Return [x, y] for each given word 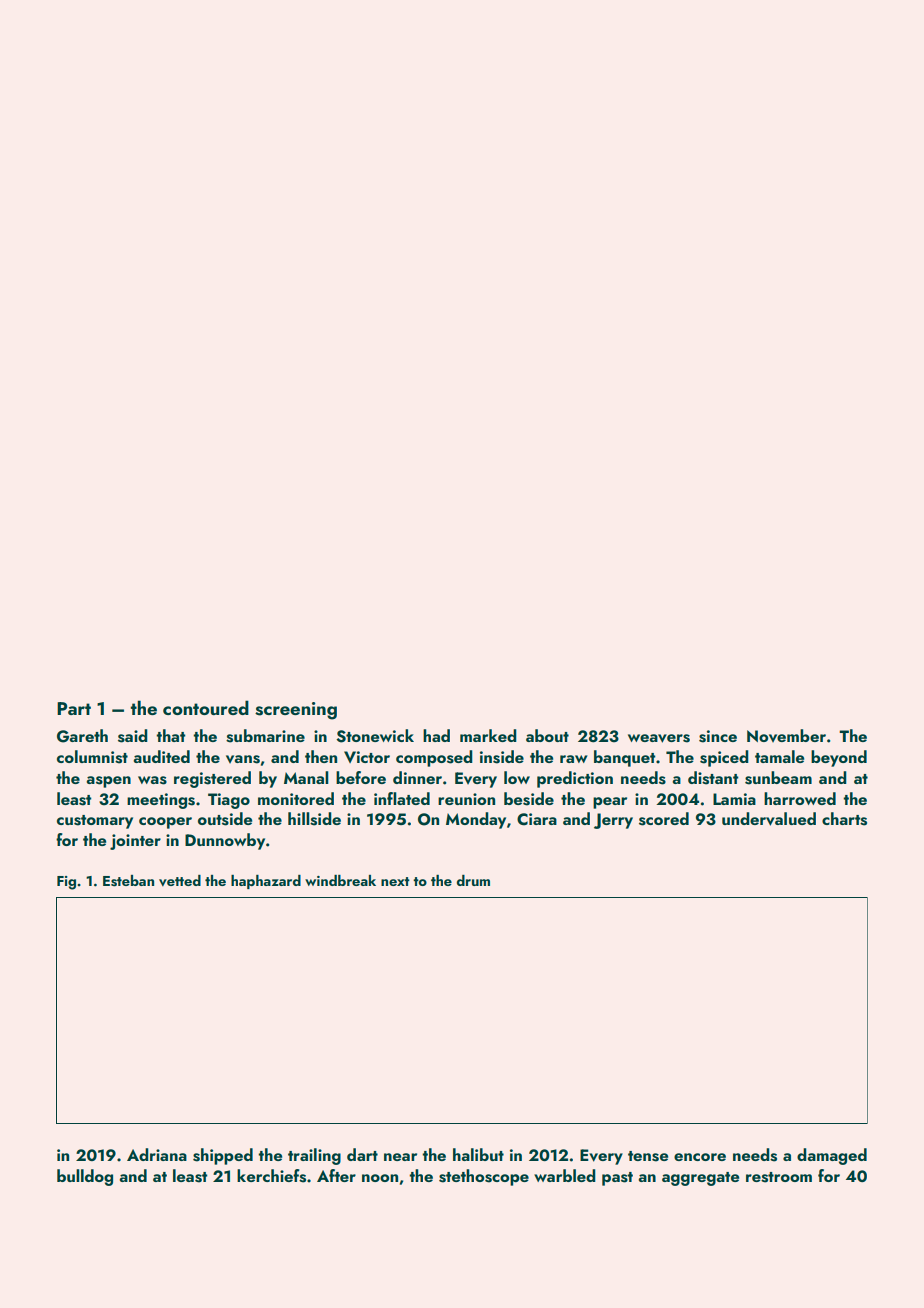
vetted [180, 880]
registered [212, 779]
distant [713, 778]
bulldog [85, 1177]
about [547, 735]
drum [473, 880]
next [395, 881]
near [400, 1157]
